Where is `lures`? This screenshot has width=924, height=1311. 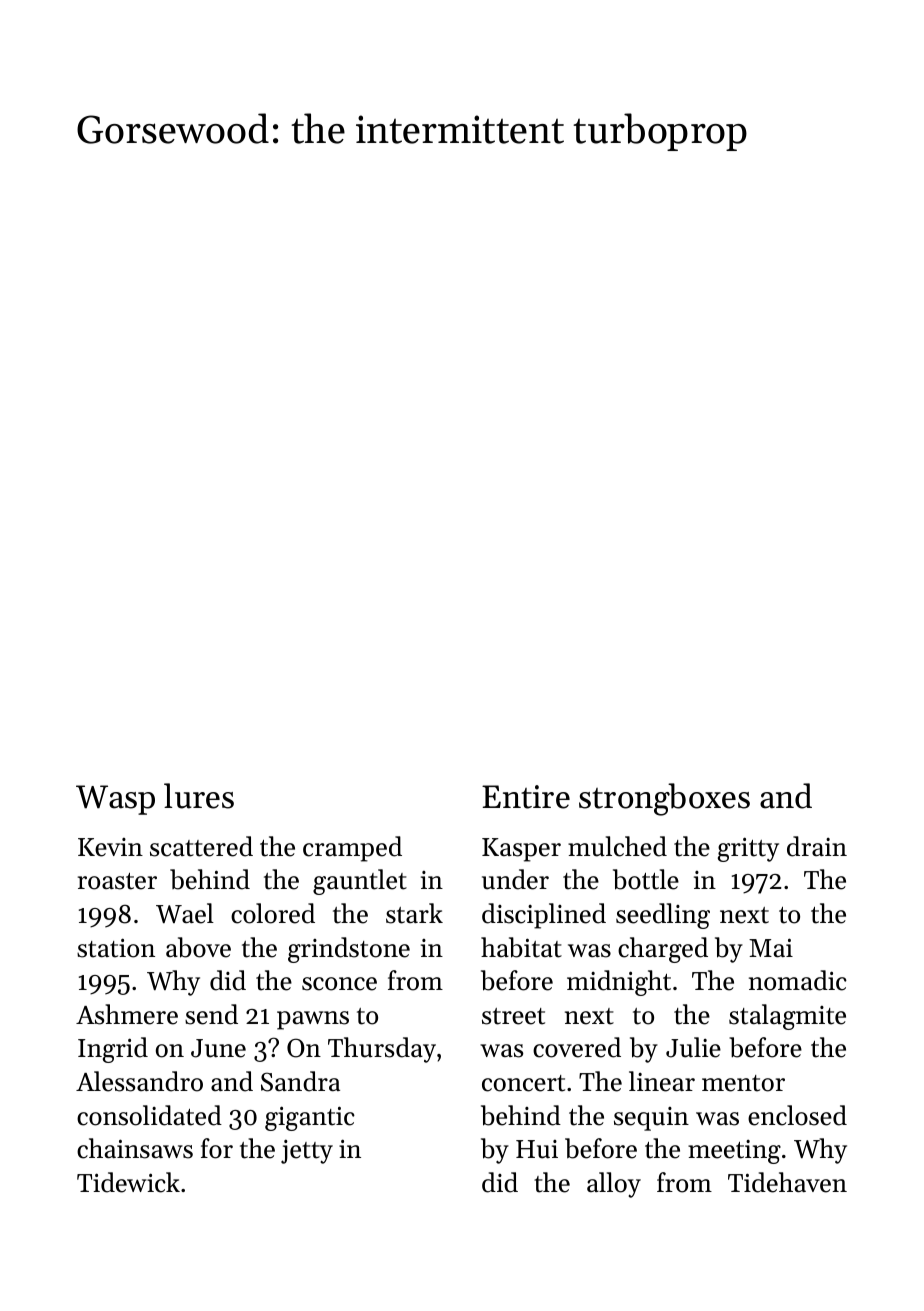 lures is located at coordinates (199, 796).
